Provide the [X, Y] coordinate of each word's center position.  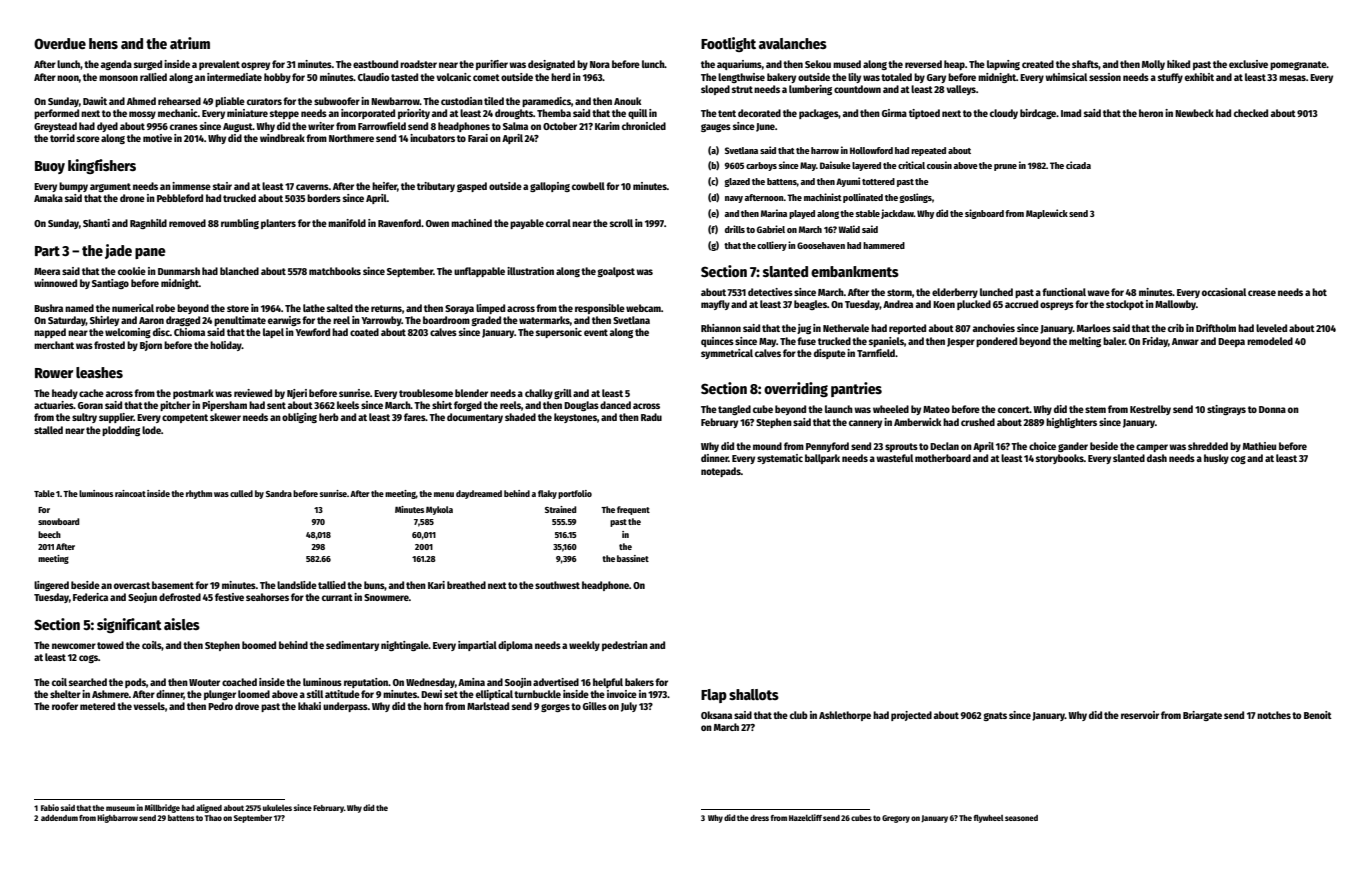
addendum [59, 818]
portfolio [575, 494]
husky [1216, 459]
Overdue [60, 43]
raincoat [130, 493]
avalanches [793, 43]
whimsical [1066, 77]
